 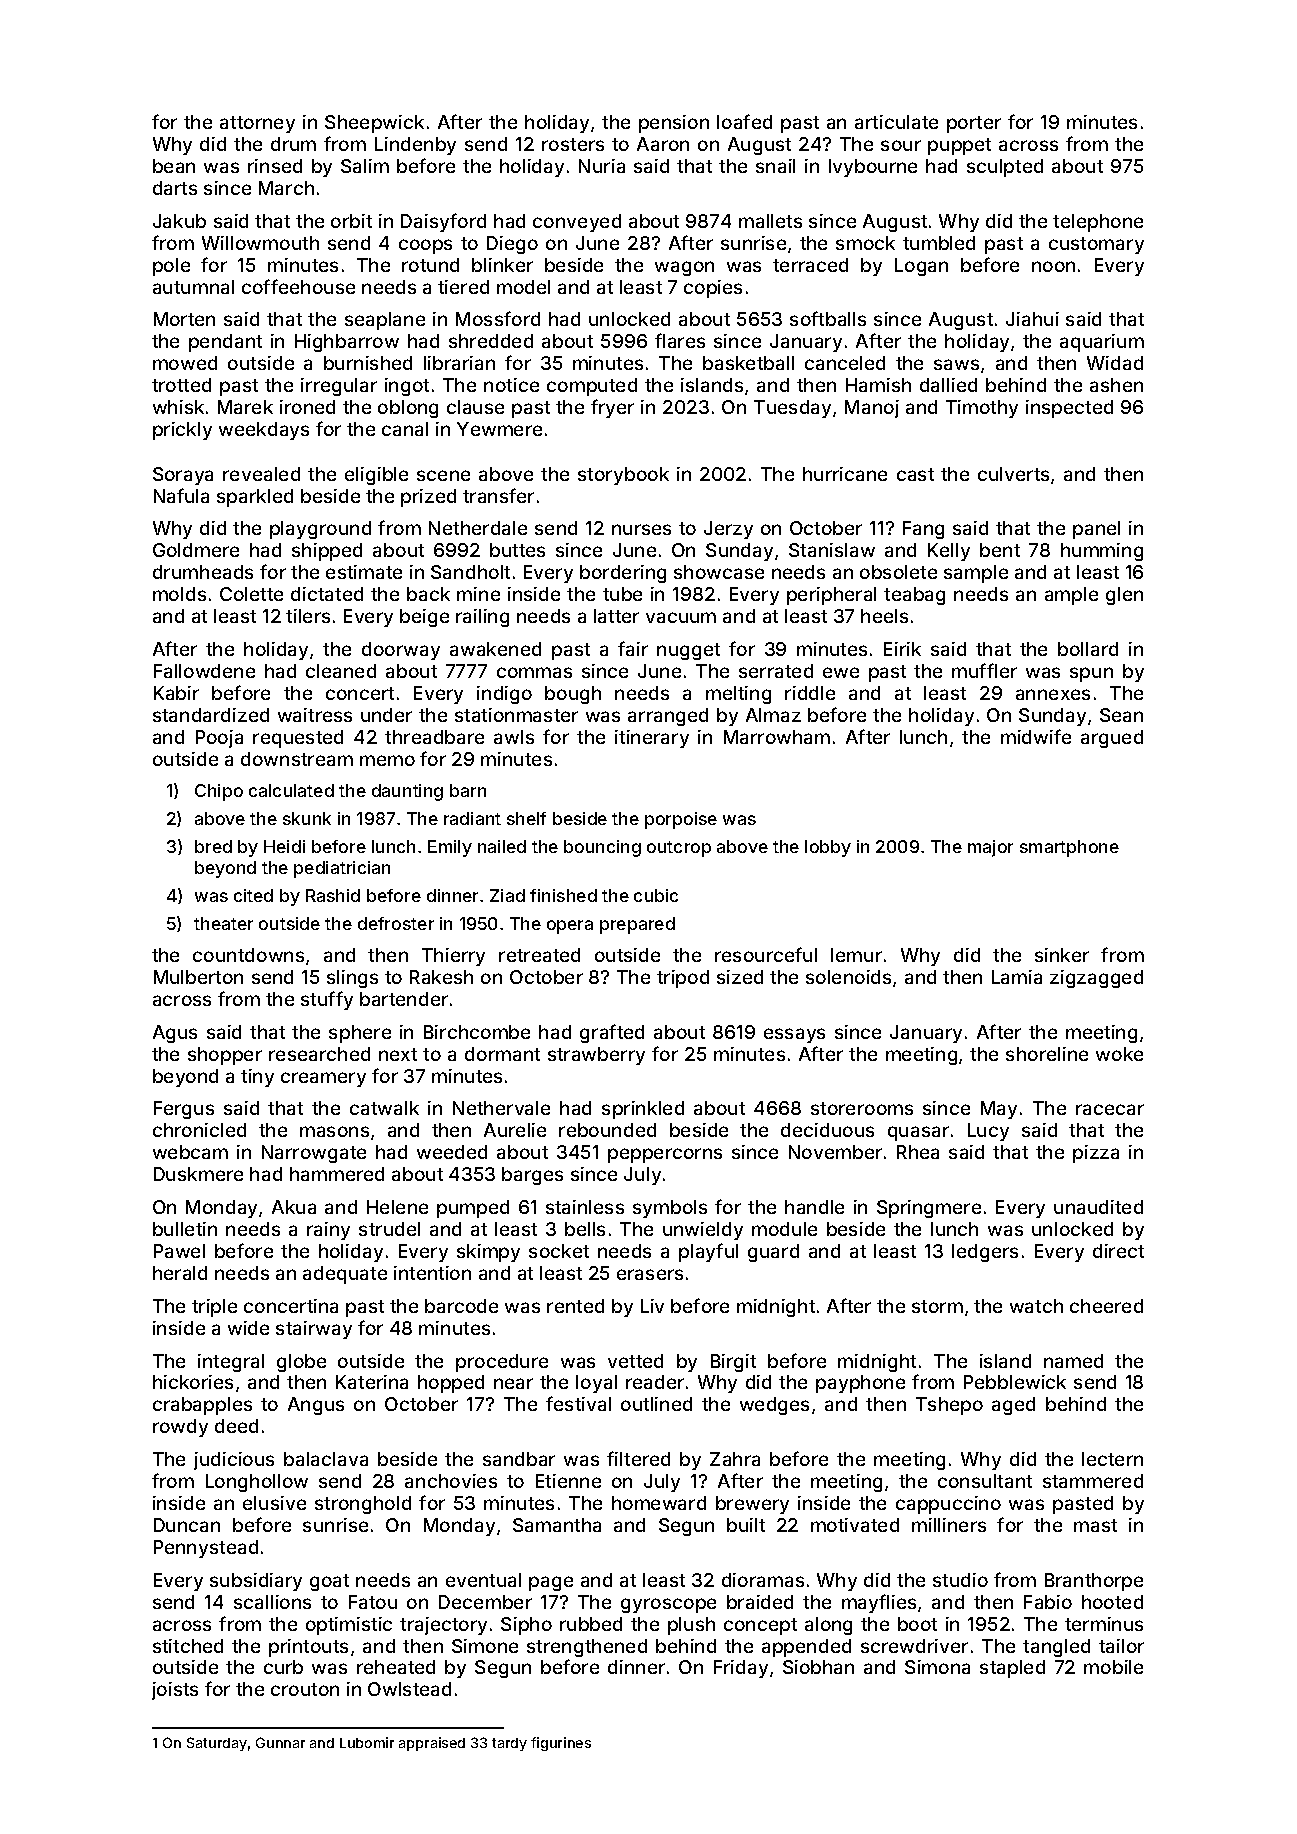 I want to click on saws, so click(x=956, y=364).
